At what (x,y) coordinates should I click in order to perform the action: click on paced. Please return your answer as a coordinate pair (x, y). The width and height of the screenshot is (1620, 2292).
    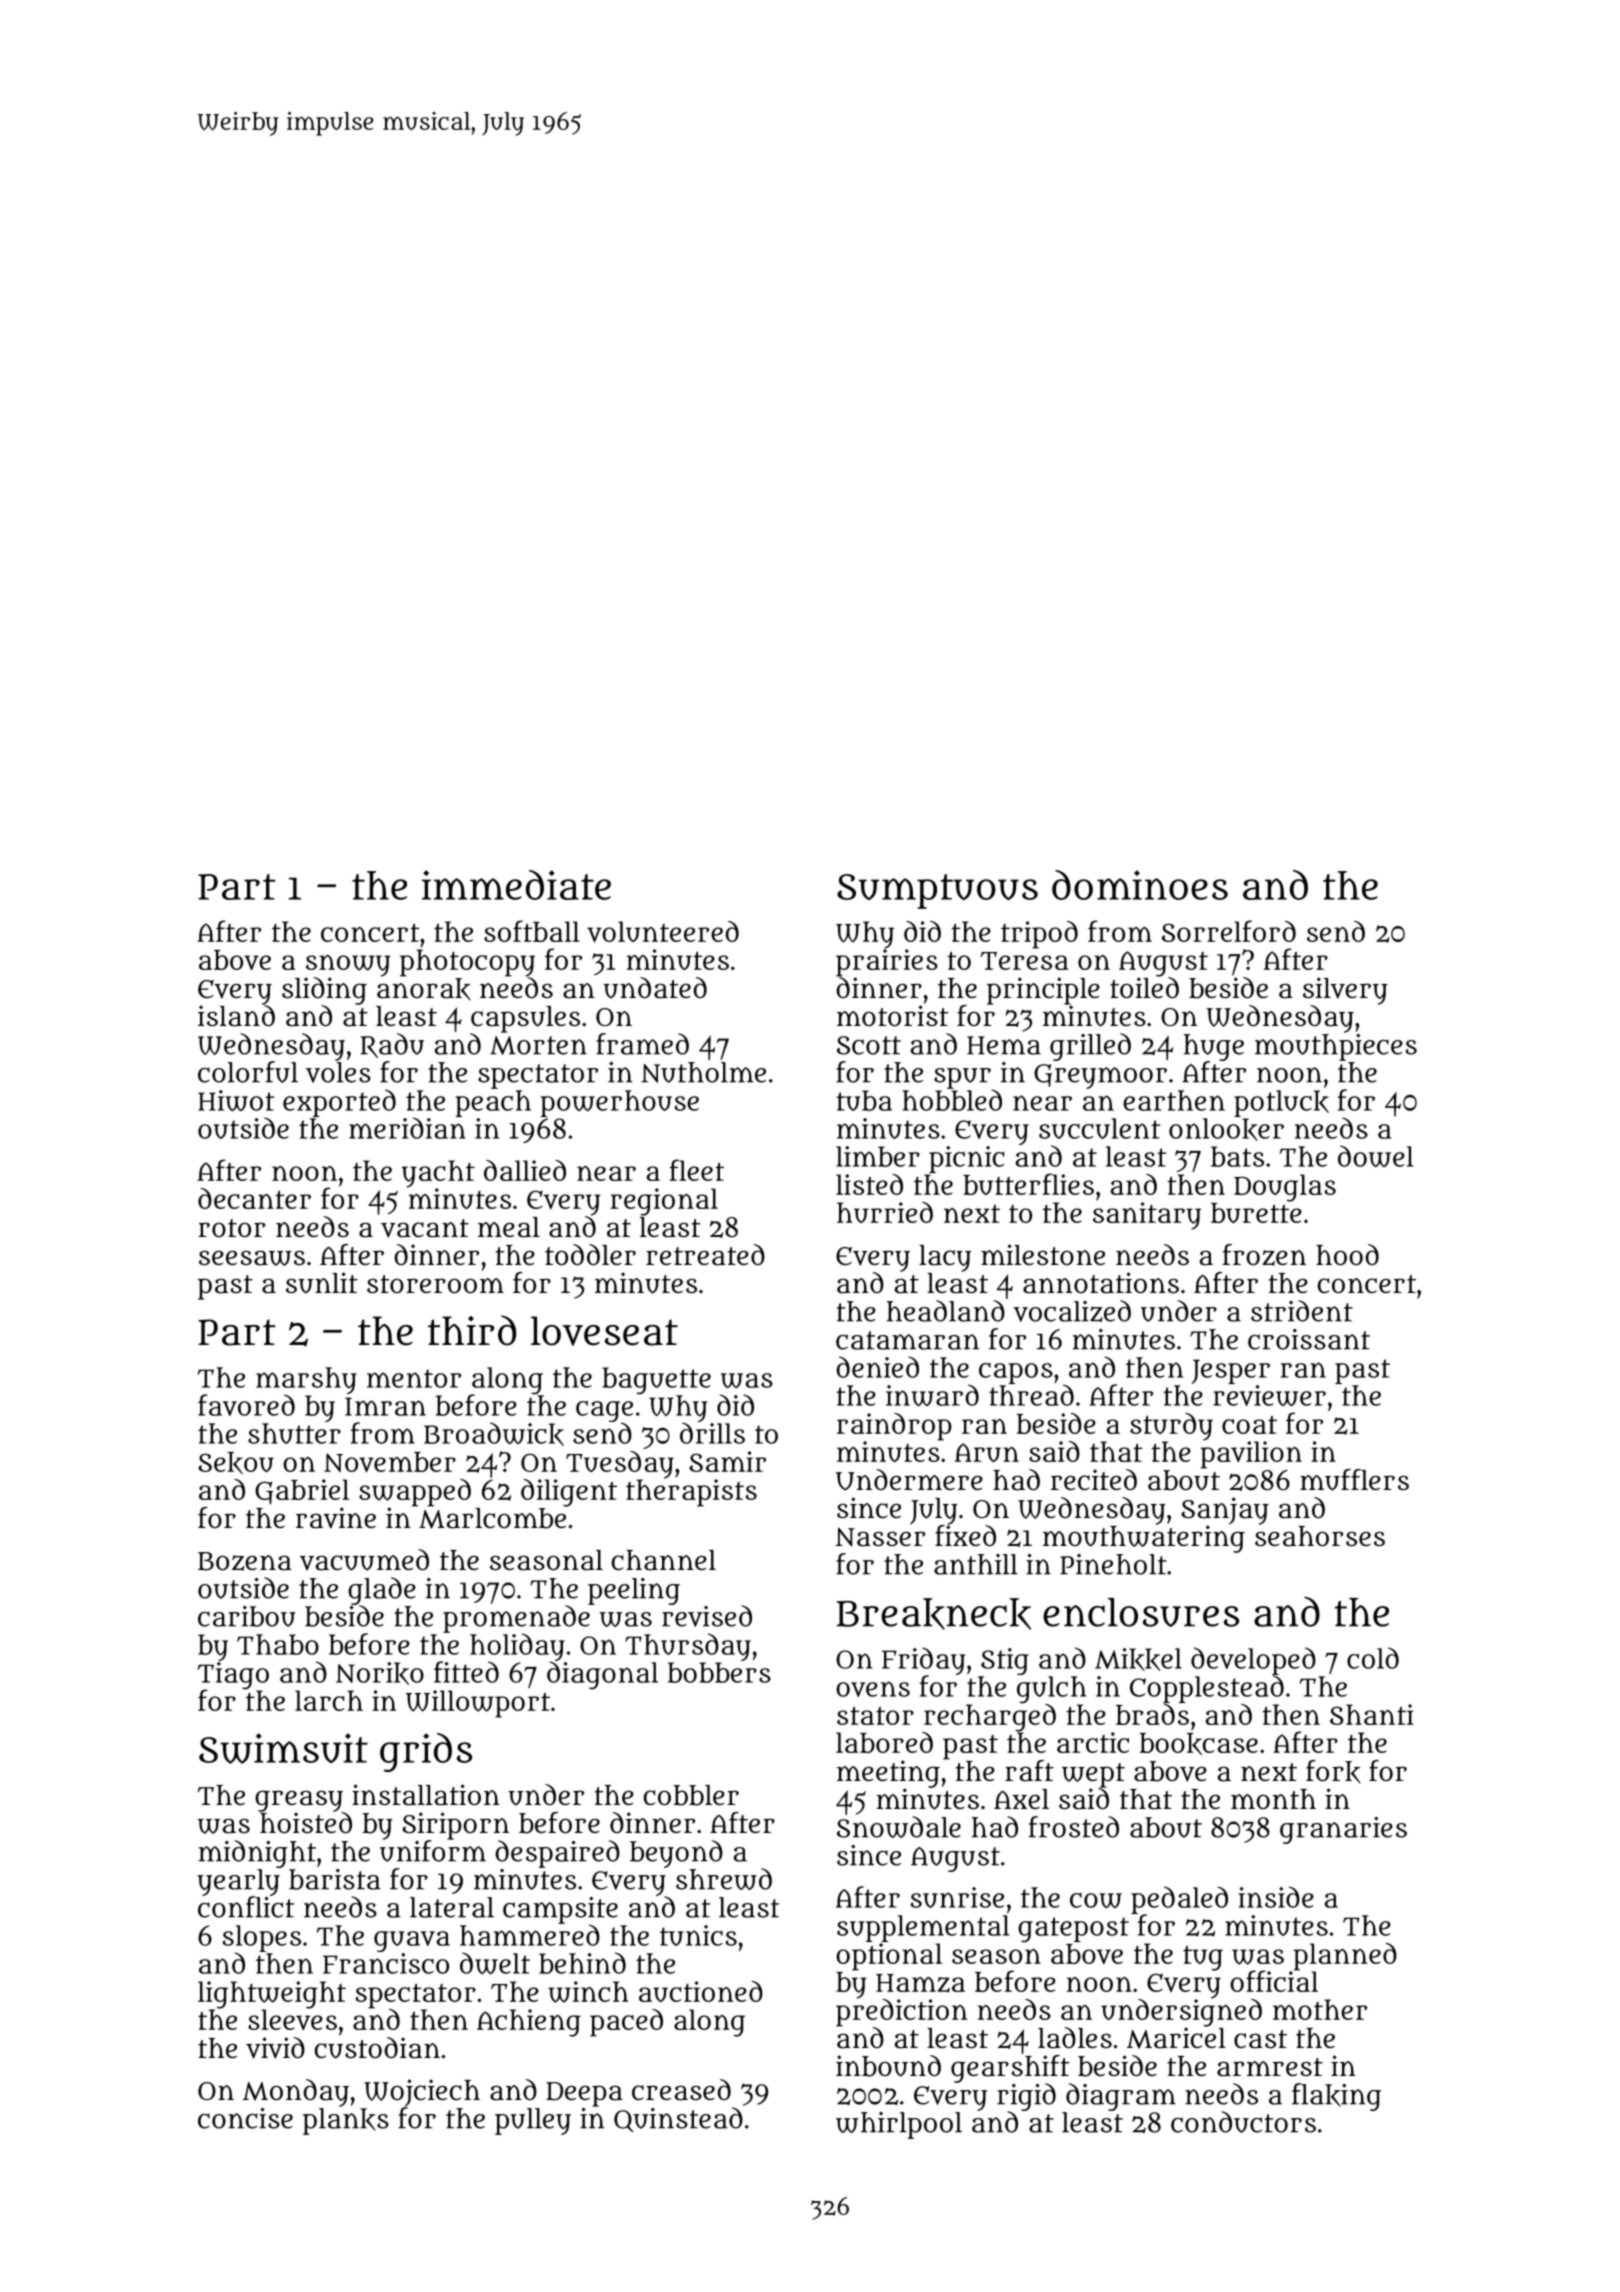
    Looking at the image, I should click on (626, 2023).
